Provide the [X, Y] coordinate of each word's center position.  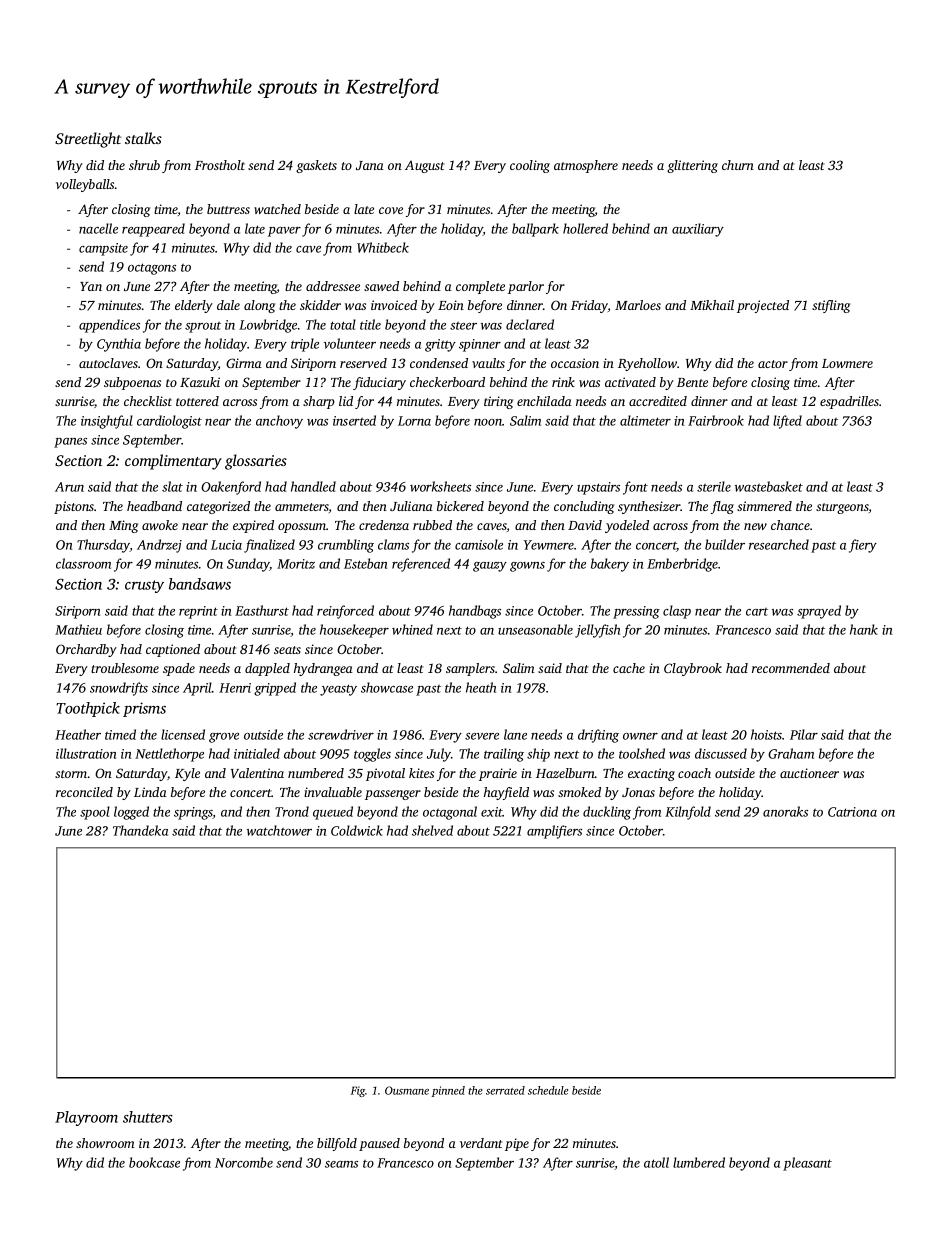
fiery [863, 546]
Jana [370, 165]
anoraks [785, 811]
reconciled [84, 792]
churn [738, 165]
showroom [105, 1143]
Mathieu [78, 629]
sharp [319, 402]
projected [763, 306]
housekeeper [354, 631]
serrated [505, 1090]
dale [228, 305]
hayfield [506, 793]
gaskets [316, 166]
